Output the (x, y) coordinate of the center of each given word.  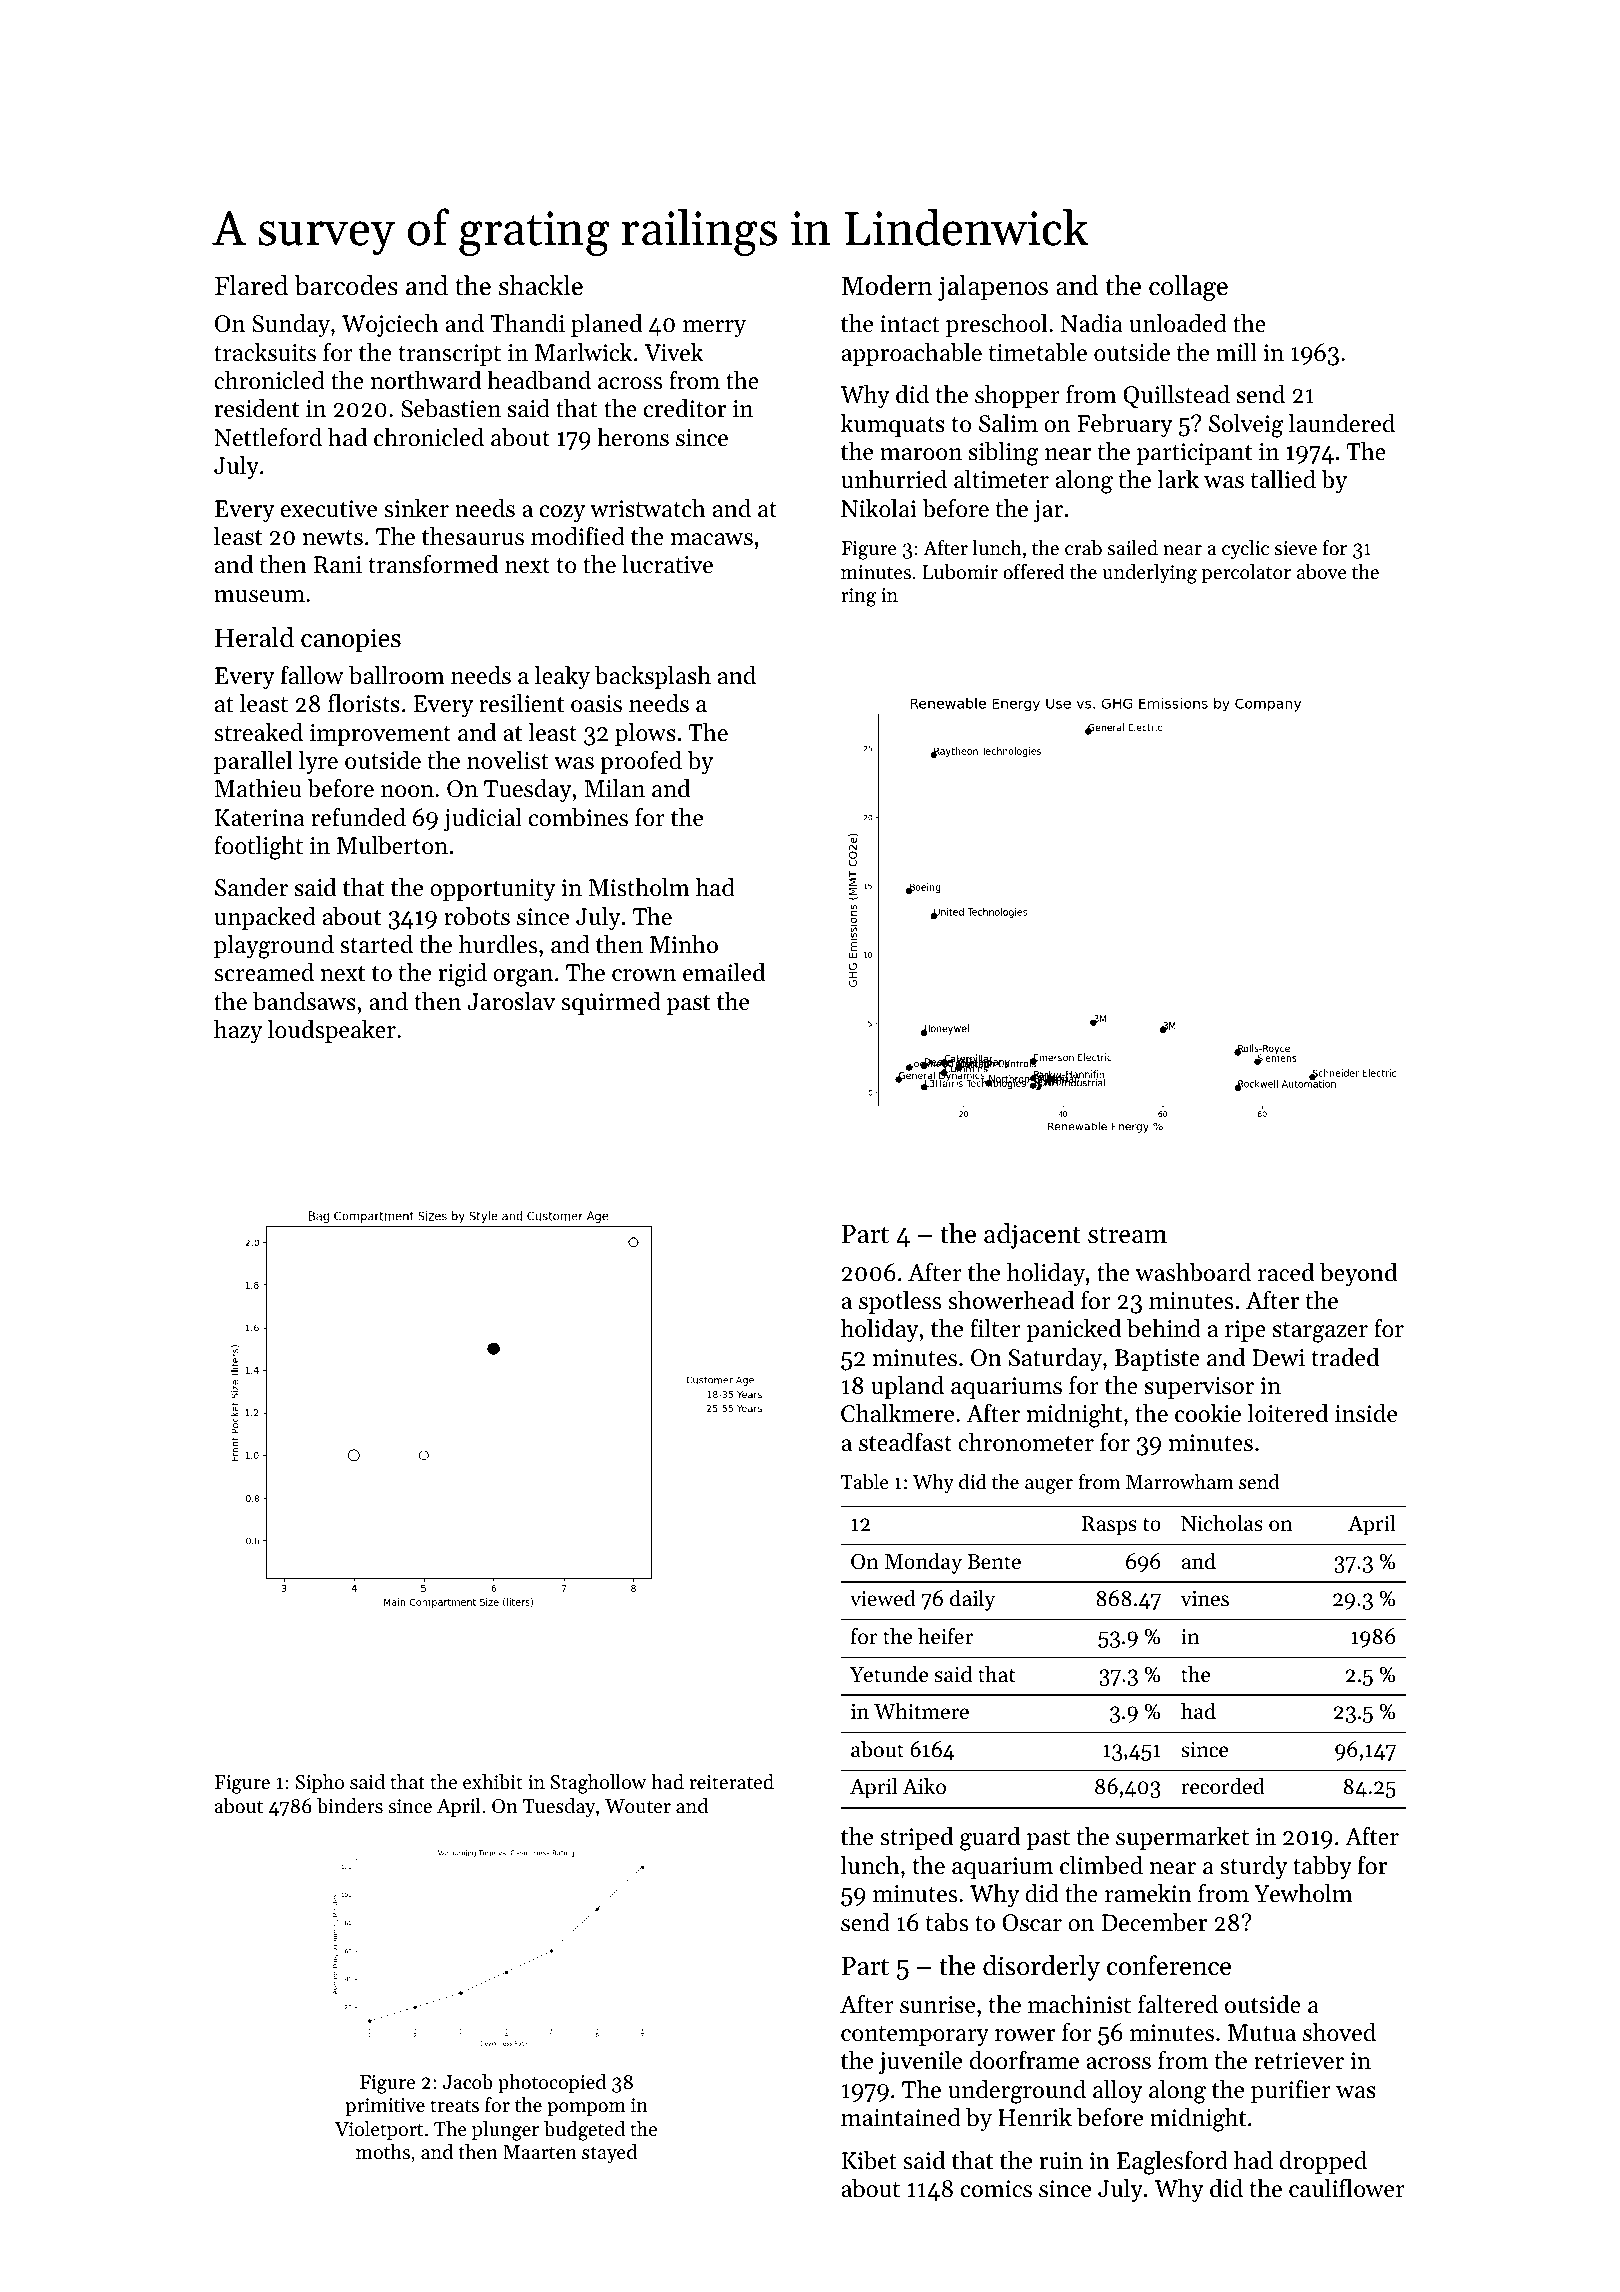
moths (383, 2152)
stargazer (1320, 1332)
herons (633, 437)
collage (1188, 288)
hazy (238, 1031)
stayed (609, 2154)
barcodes (346, 285)
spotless (900, 1302)
